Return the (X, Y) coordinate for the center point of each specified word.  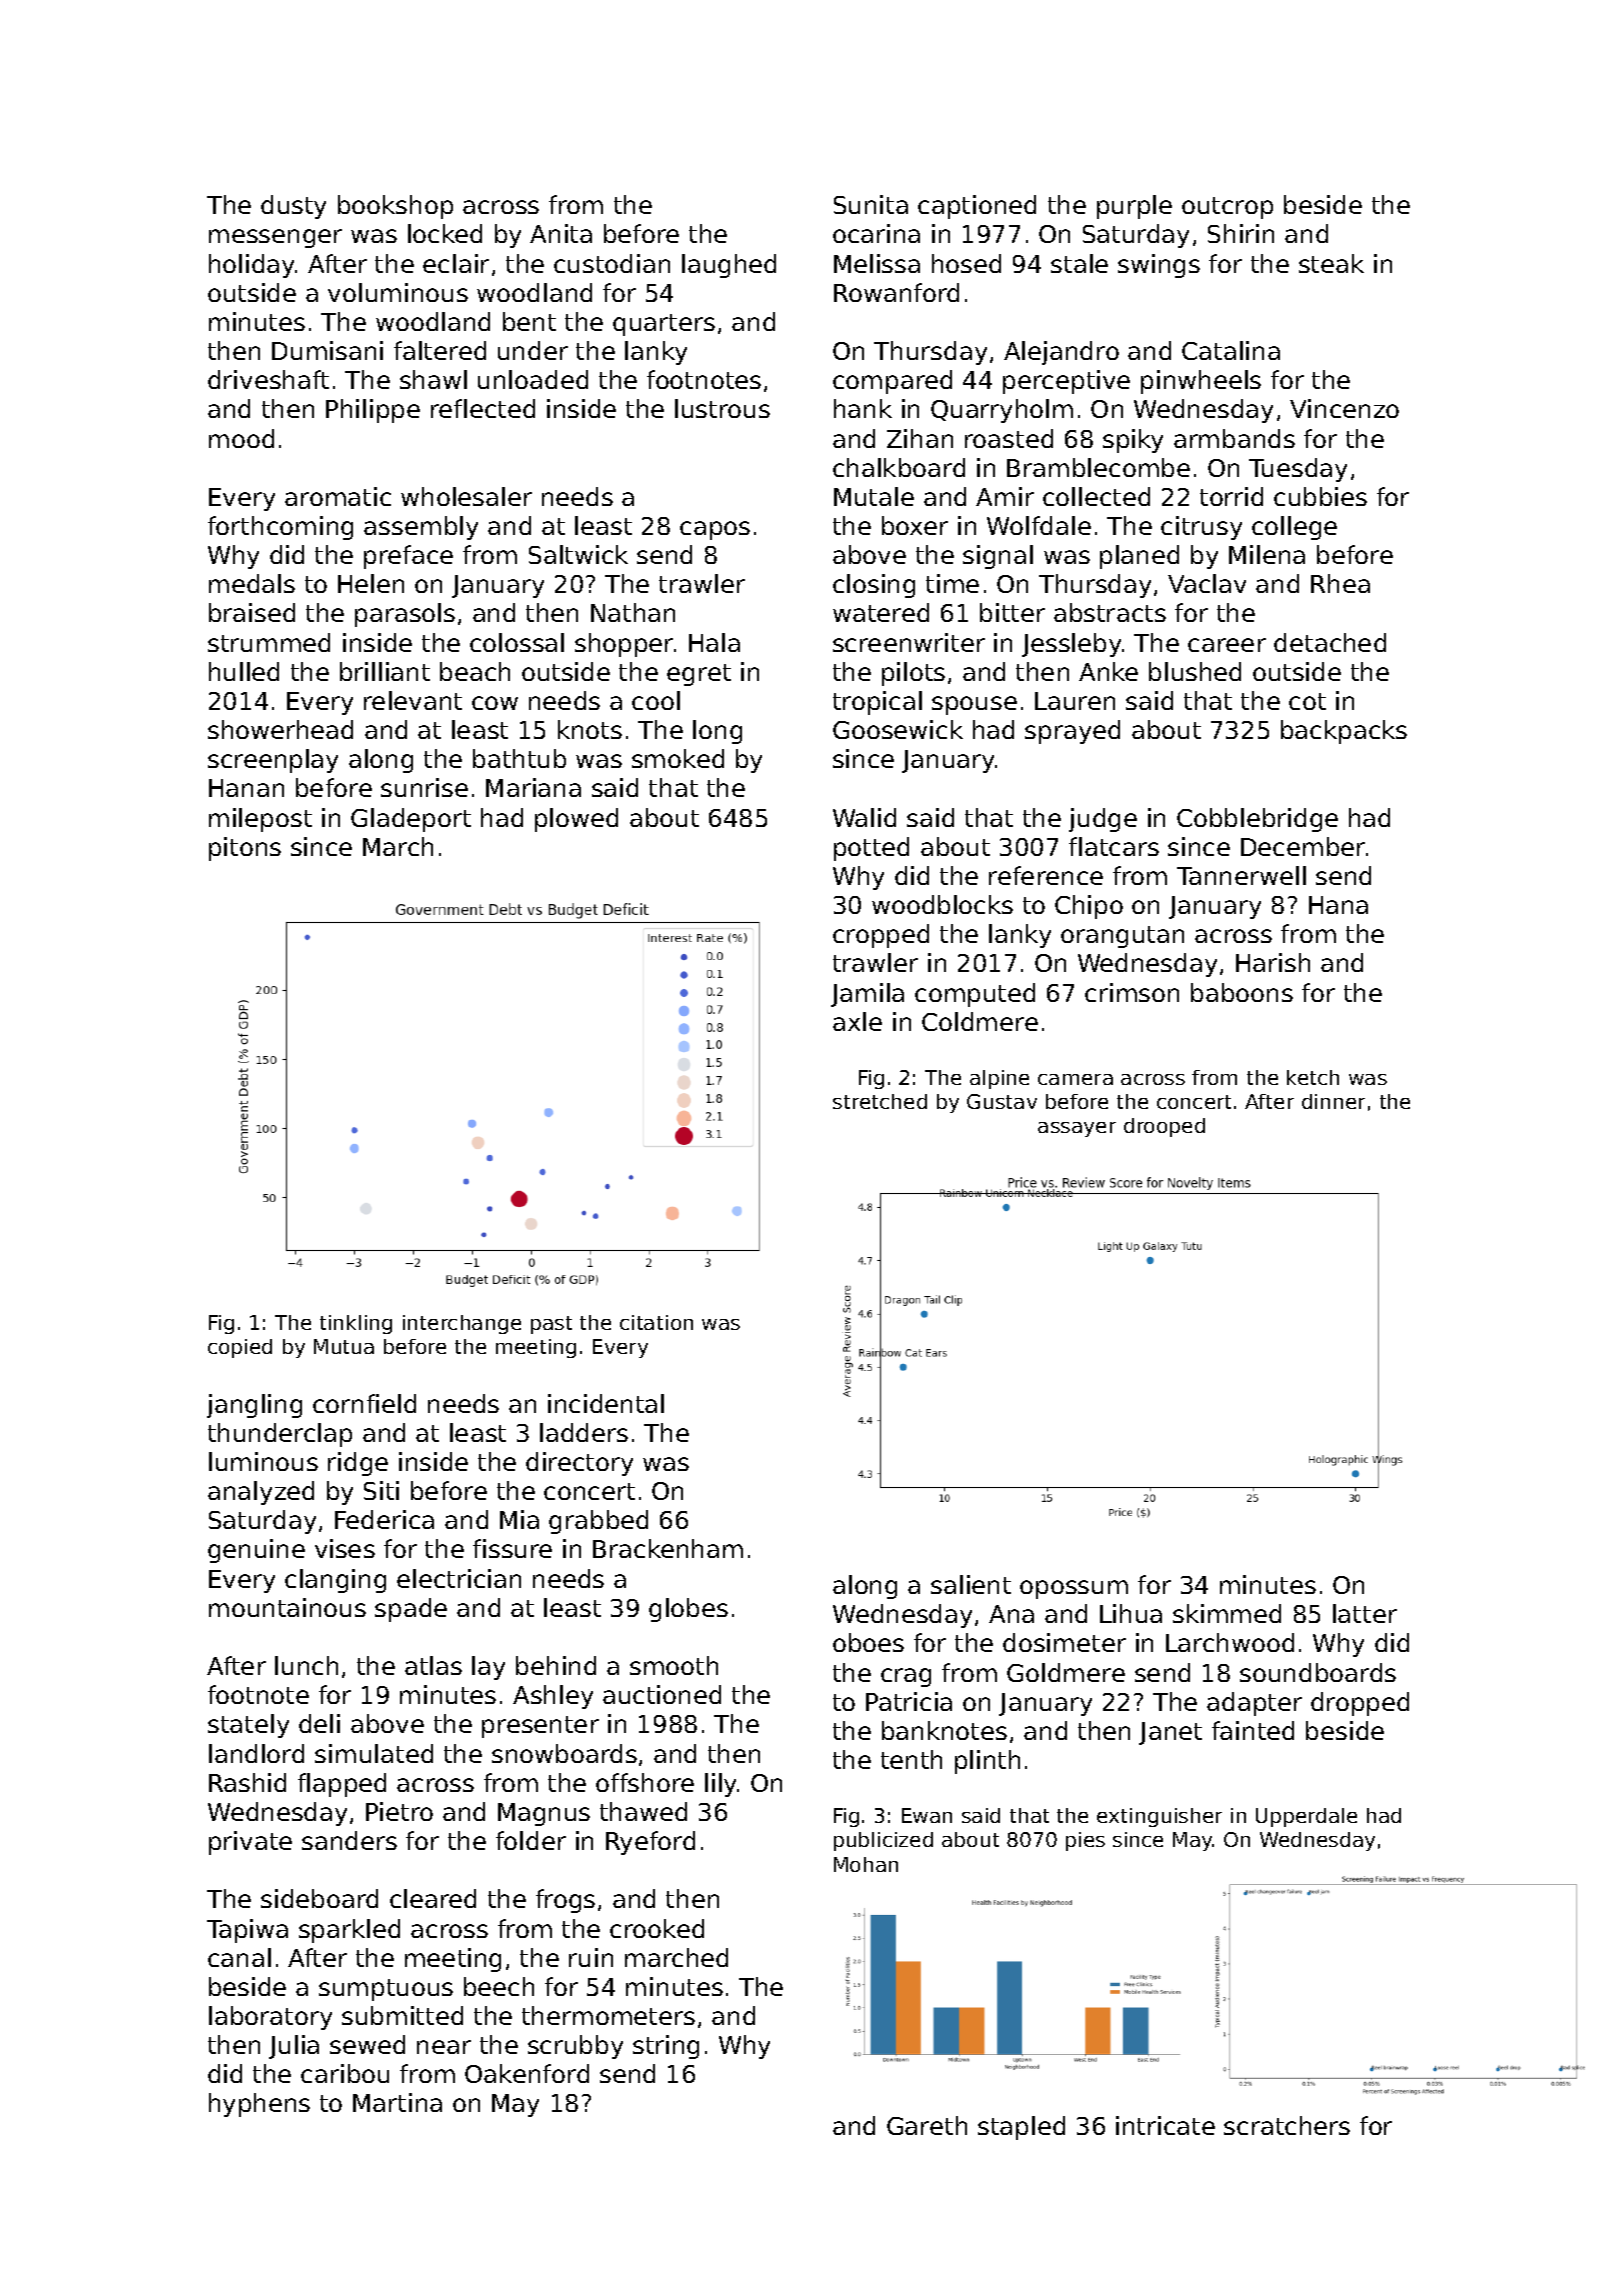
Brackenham (668, 1548)
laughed (729, 266)
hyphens (259, 2105)
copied (240, 1348)
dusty (293, 207)
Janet (1170, 1733)
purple (1134, 207)
